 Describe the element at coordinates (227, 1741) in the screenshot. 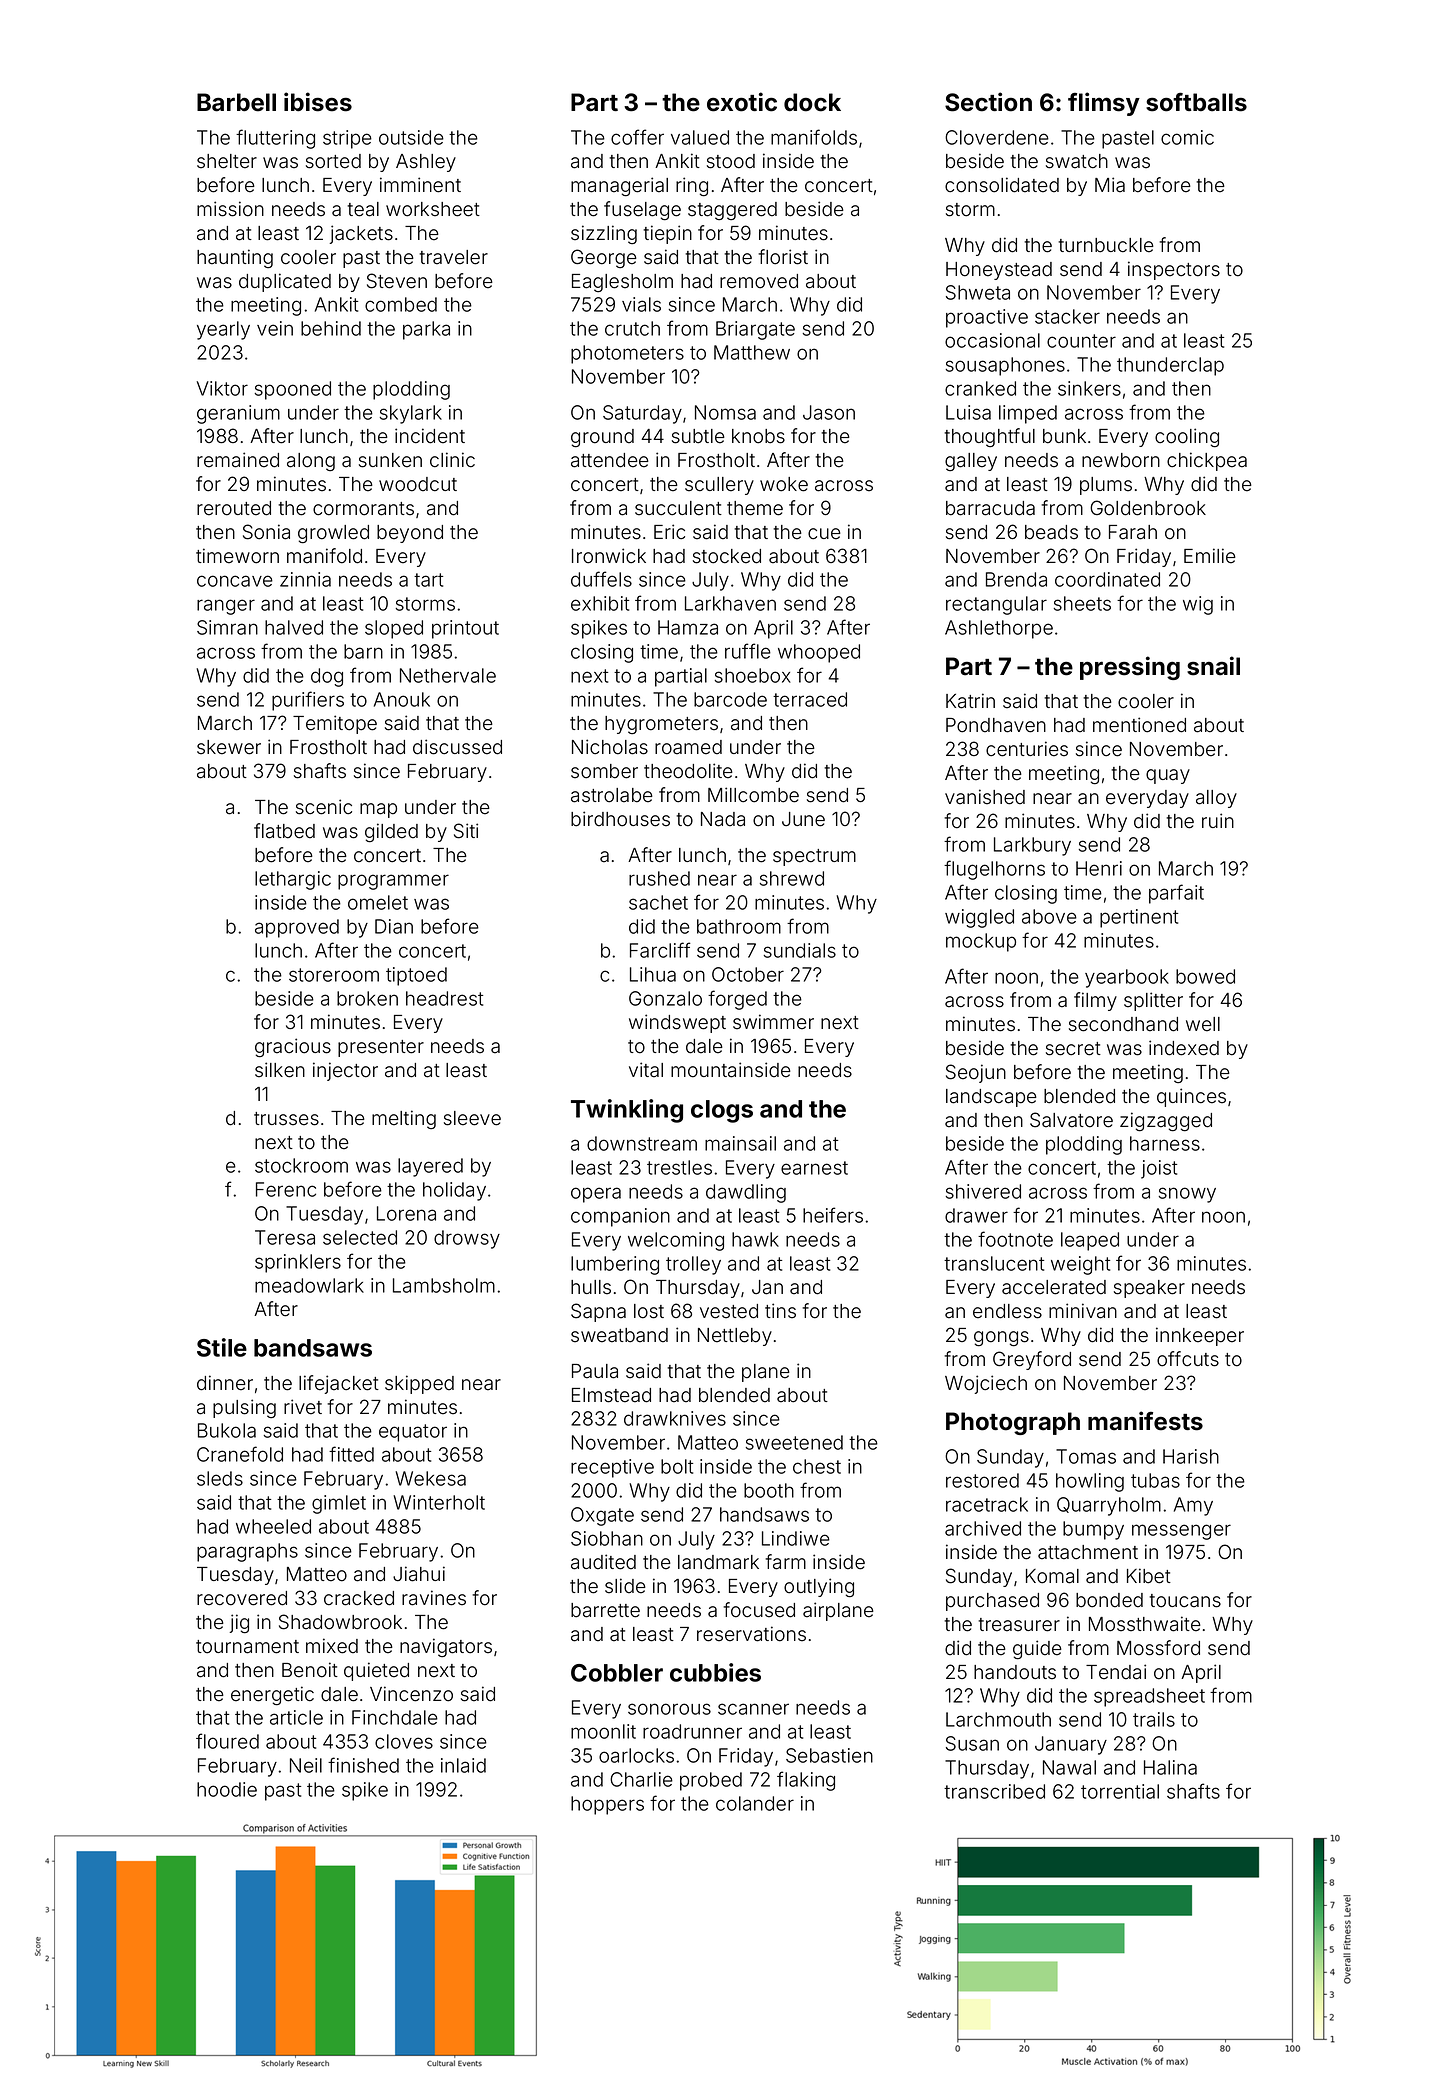

I see `floured` at that location.
